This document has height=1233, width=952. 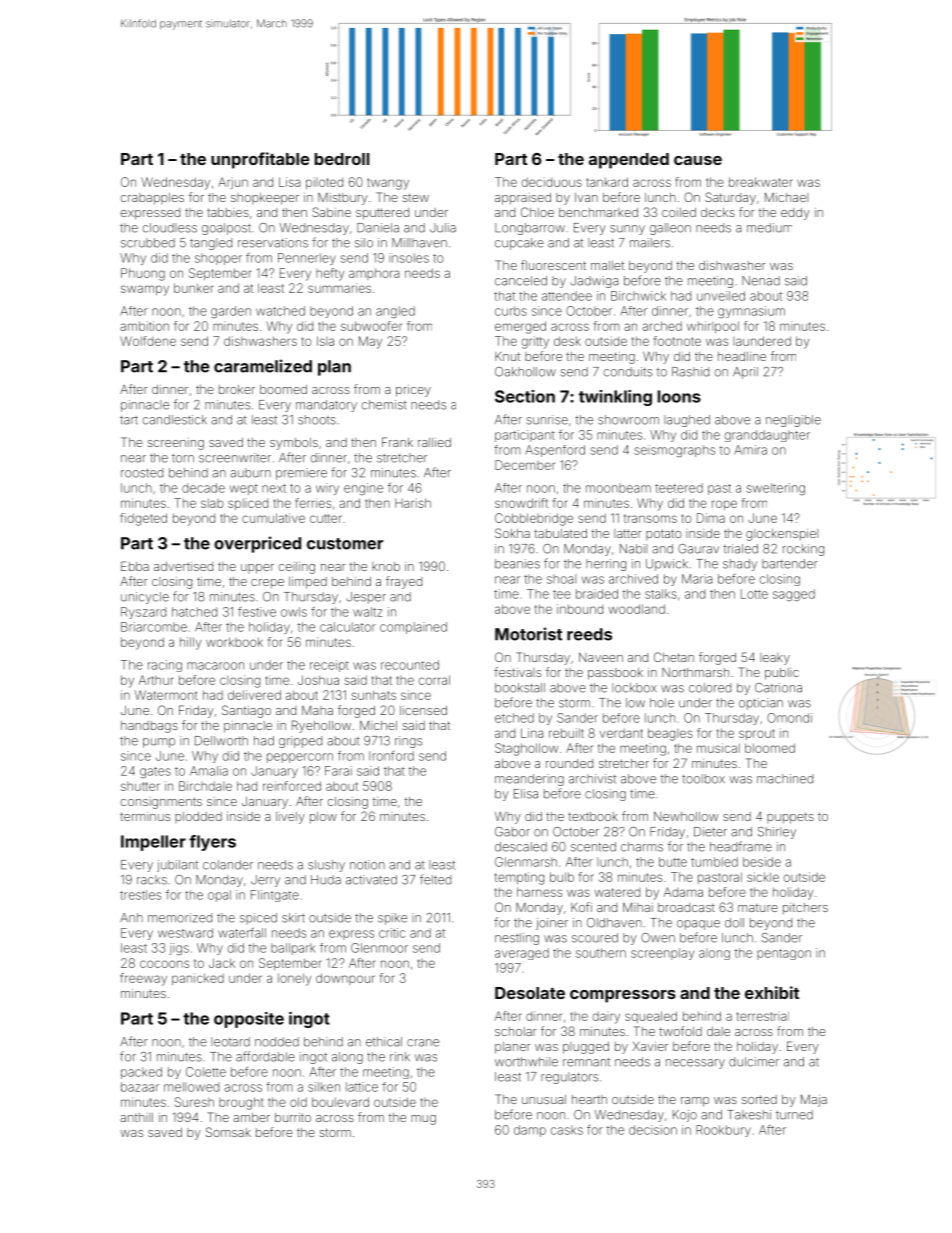 What do you see at coordinates (718, 212) in the document?
I see `decks` at bounding box center [718, 212].
